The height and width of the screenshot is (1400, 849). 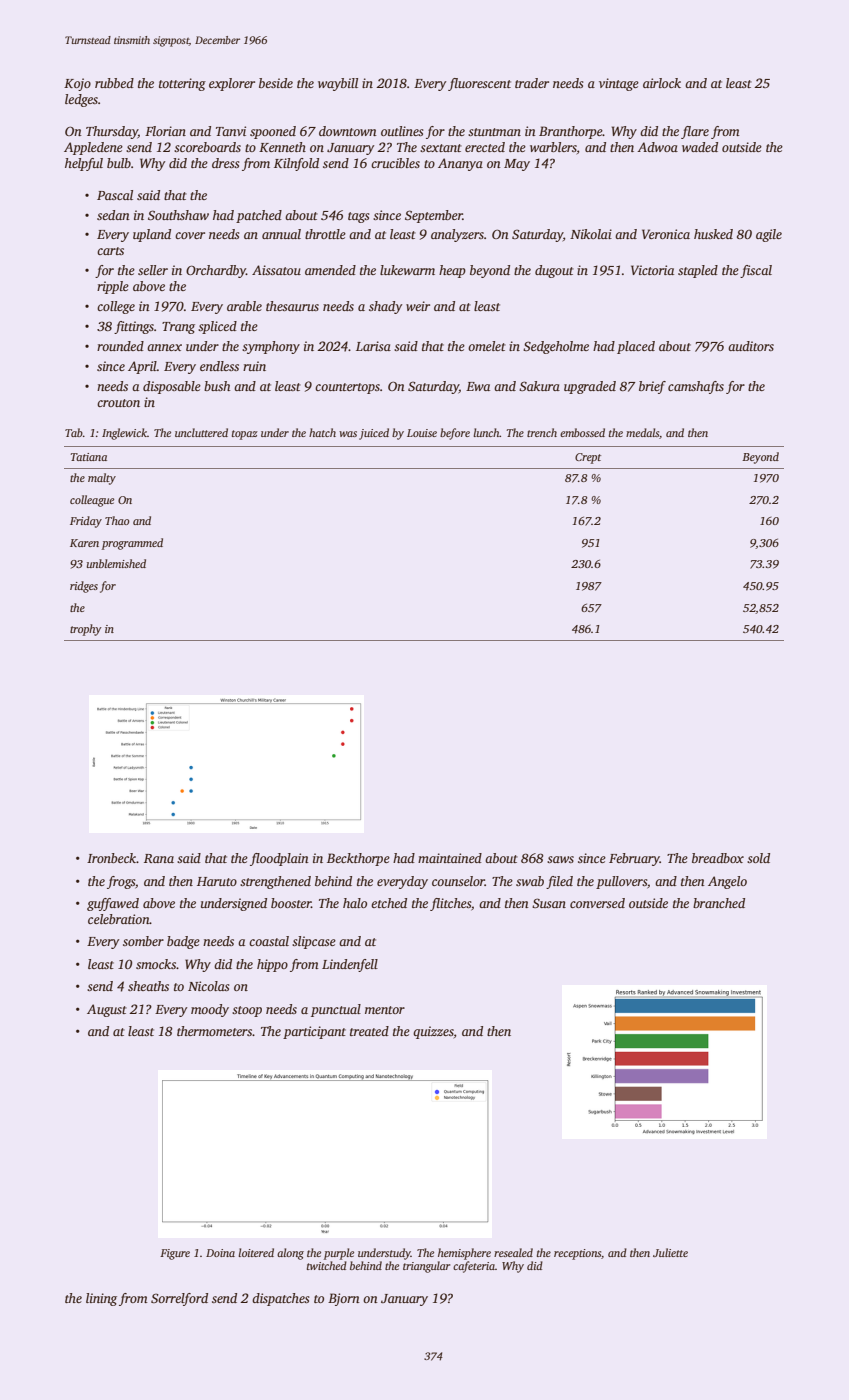 What do you see at coordinates (374, 434) in the screenshot?
I see `juiced` at bounding box center [374, 434].
